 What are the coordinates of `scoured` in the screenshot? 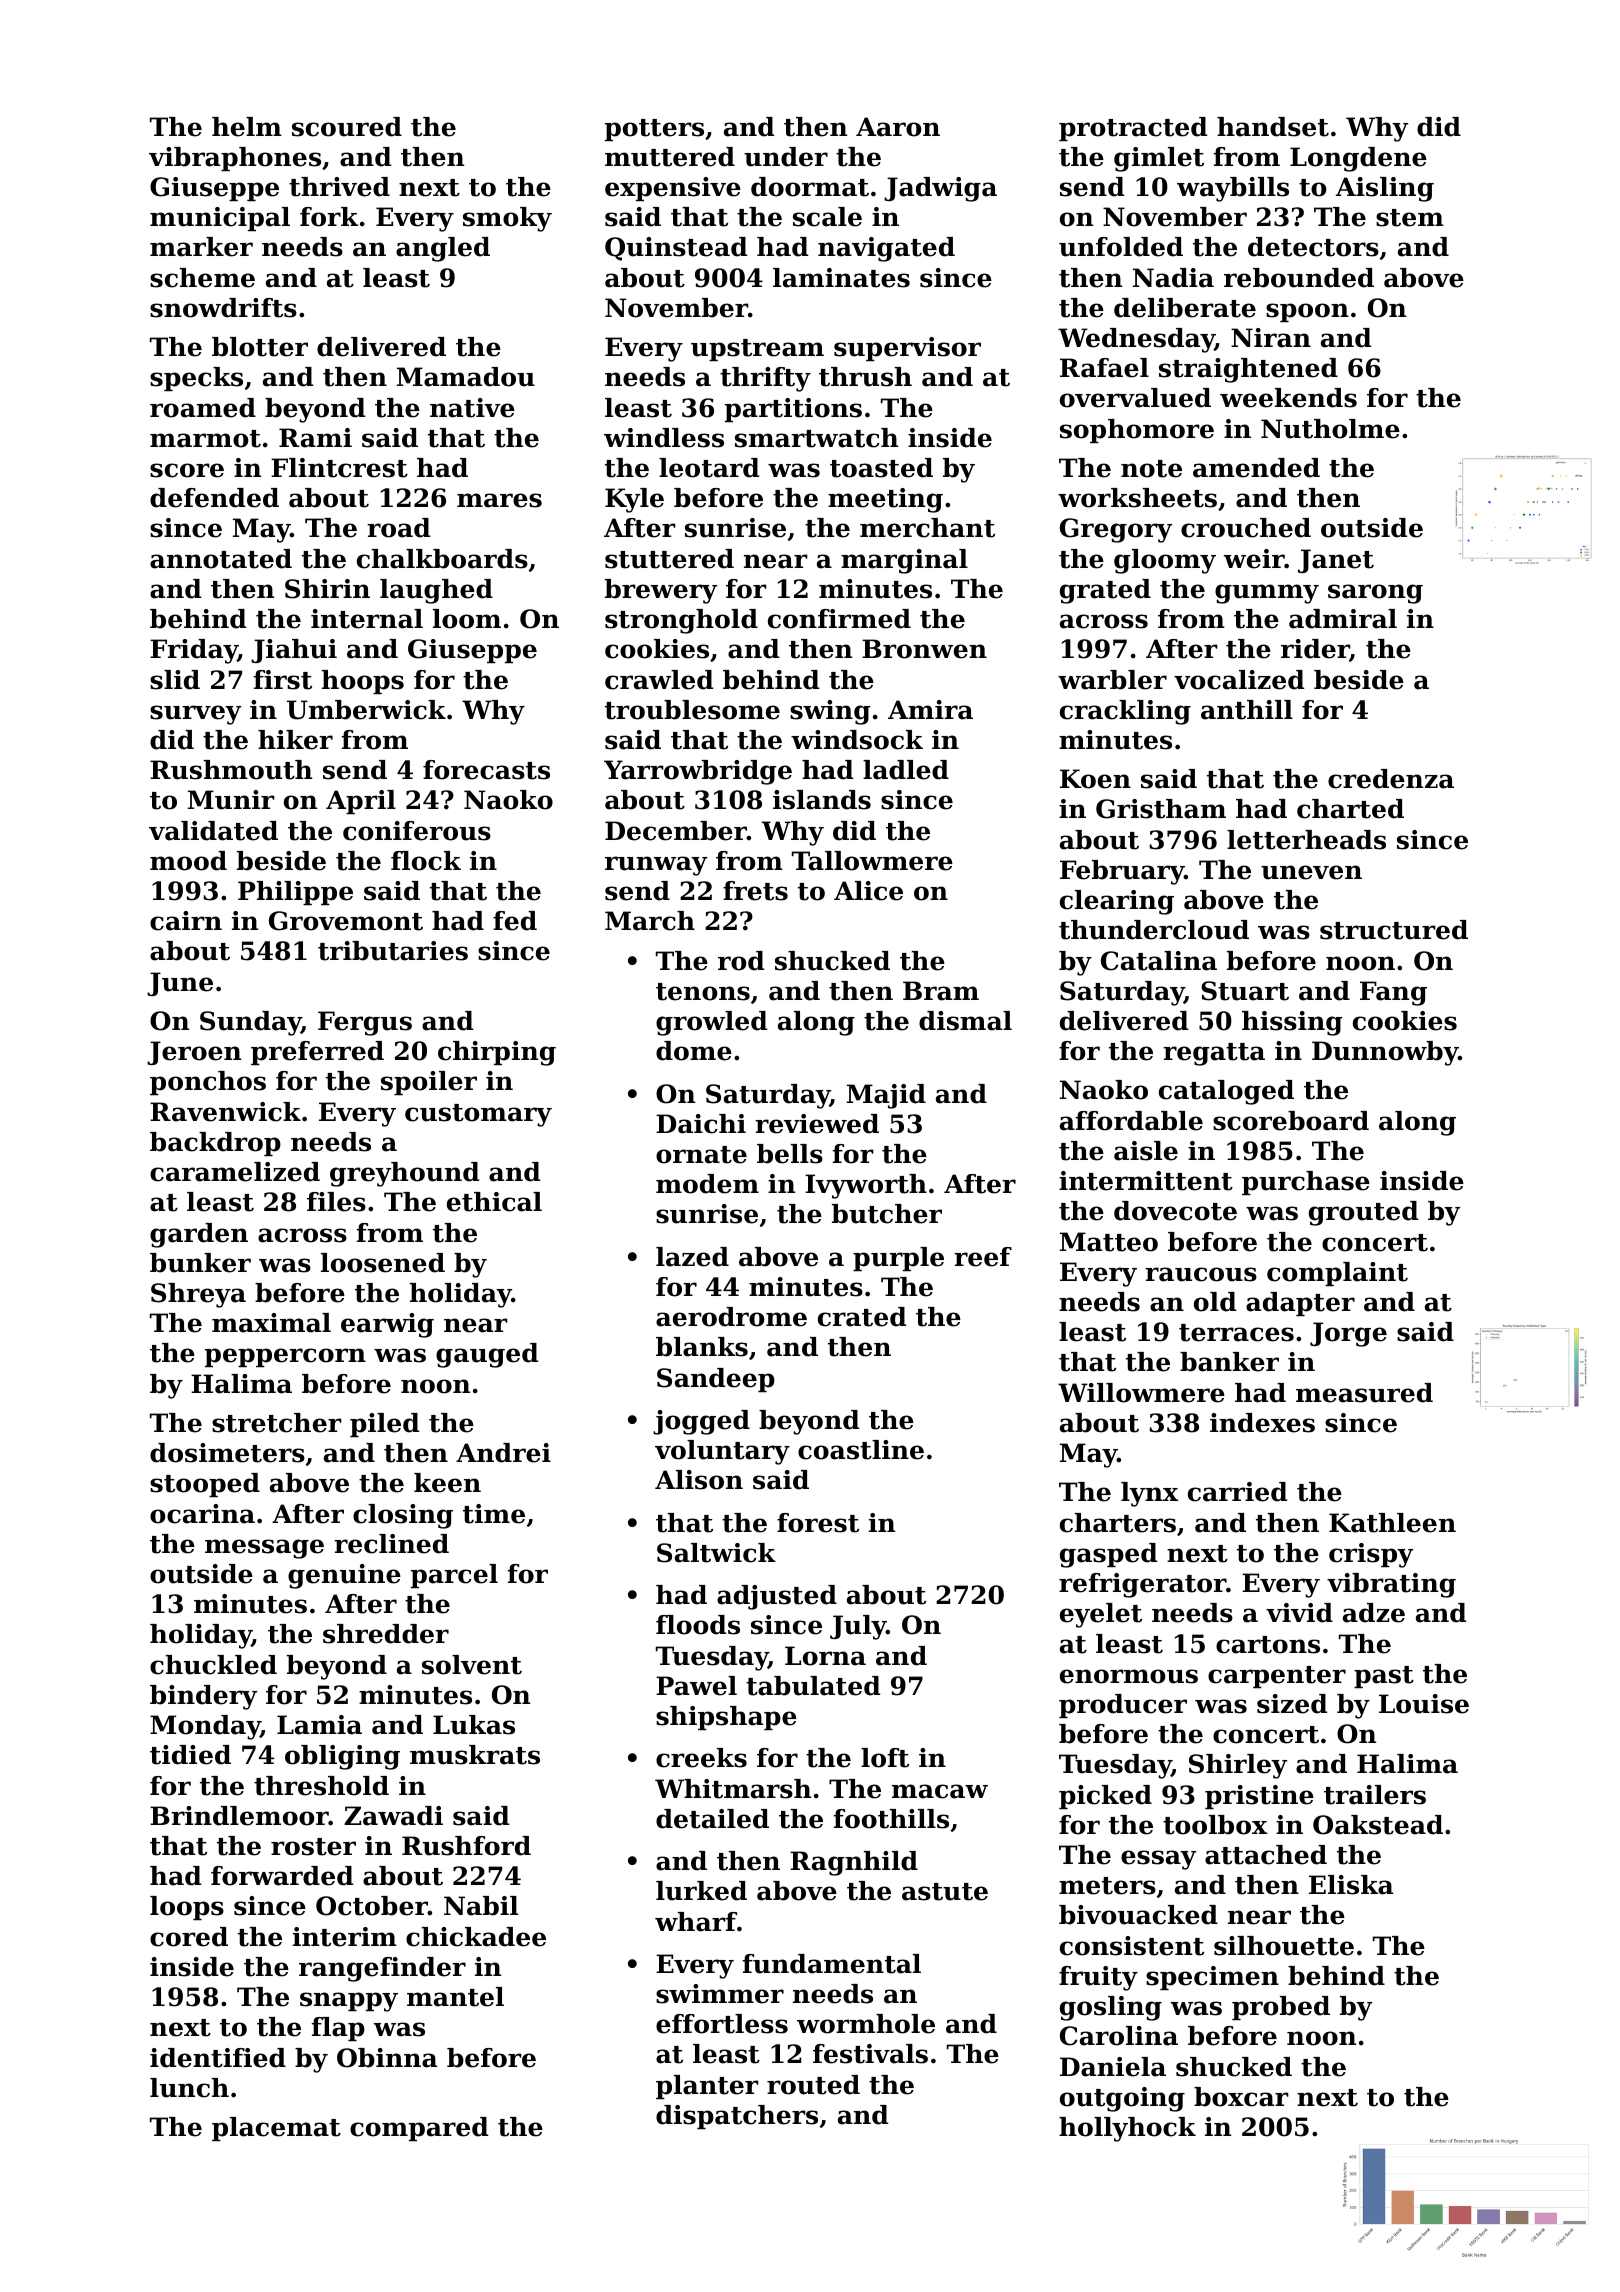 It's located at (347, 127).
